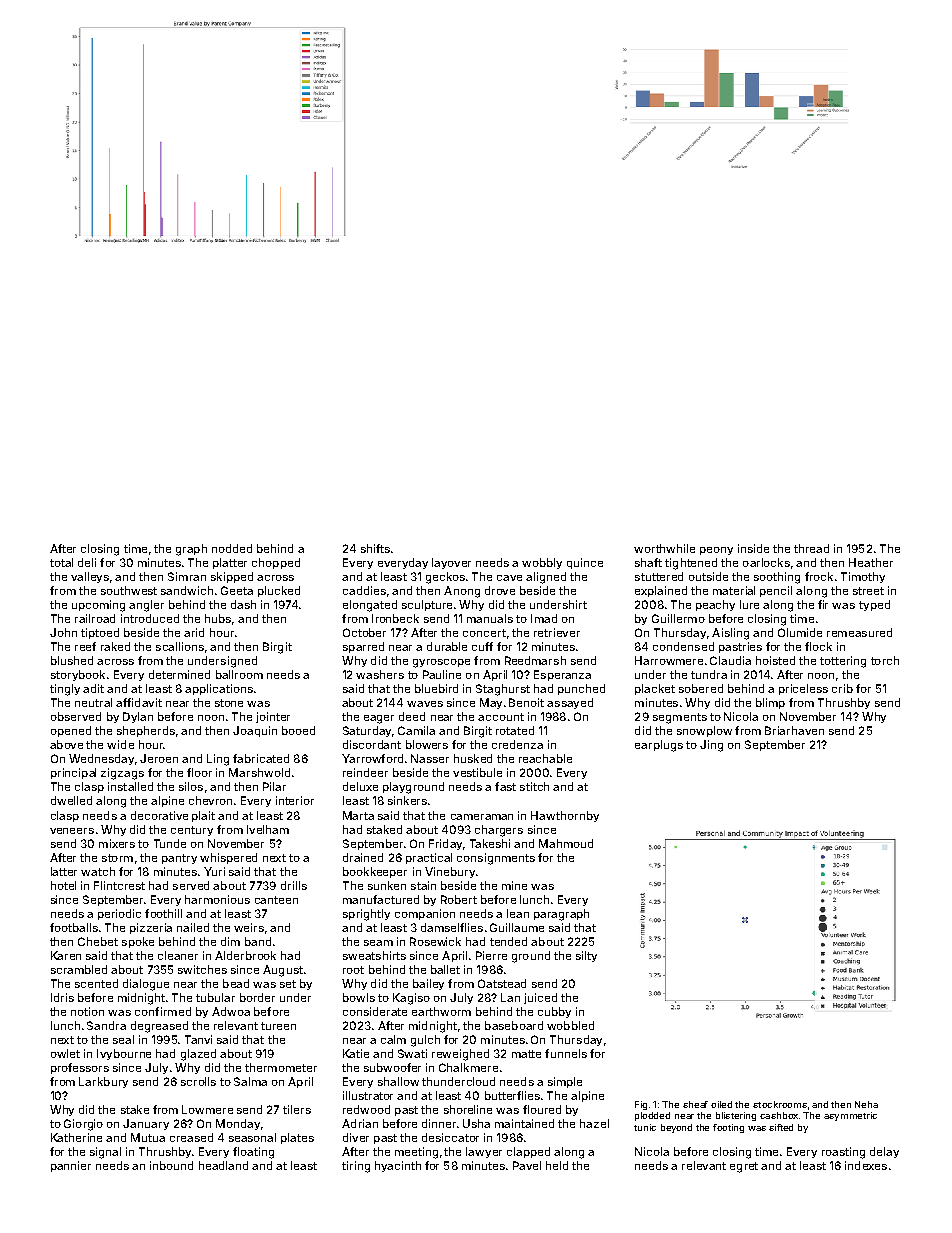 The height and width of the document is (1233, 952). I want to click on tureen, so click(278, 1026).
